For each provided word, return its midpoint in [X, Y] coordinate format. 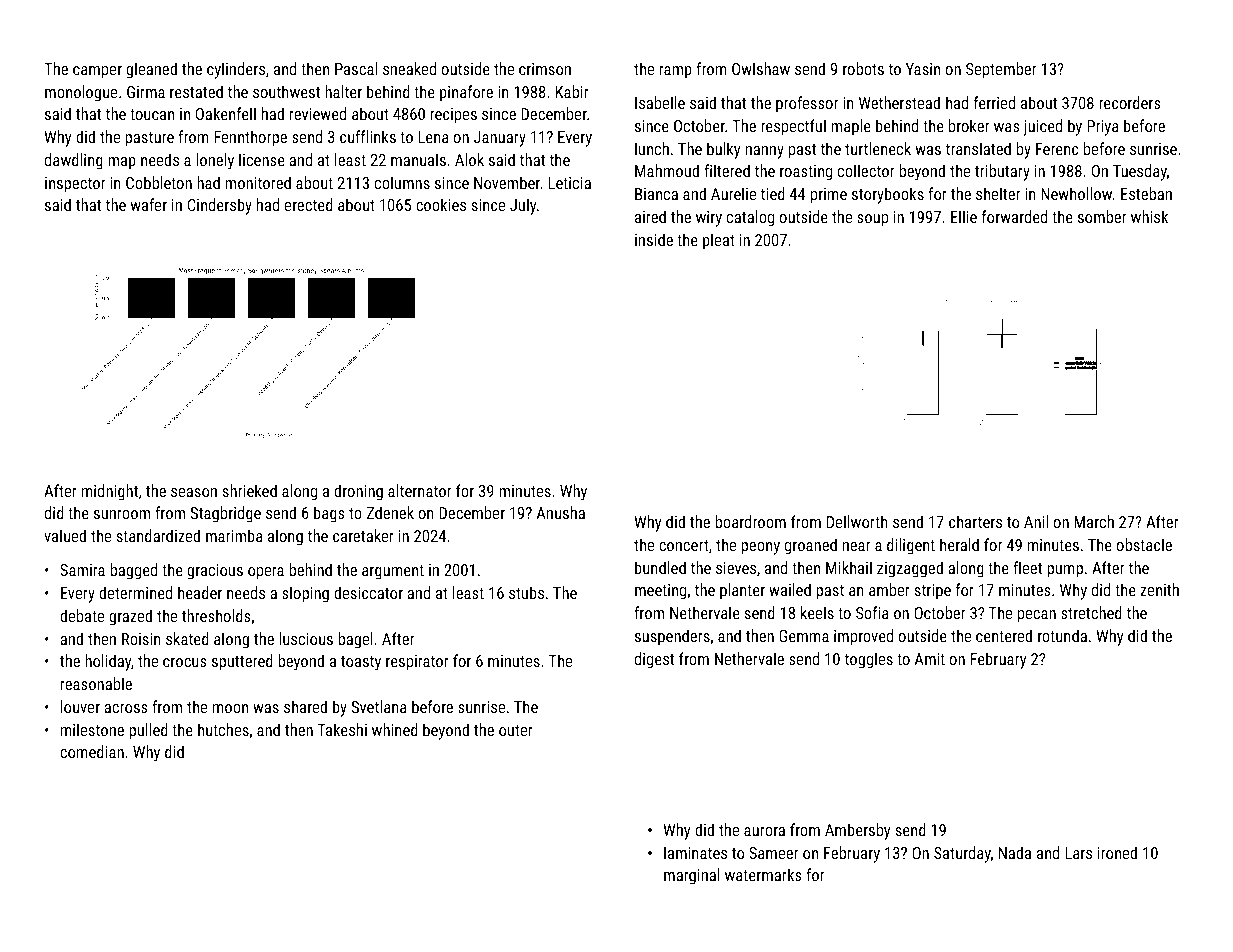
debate [82, 615]
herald [959, 544]
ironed [1117, 852]
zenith [1159, 589]
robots [863, 68]
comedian [92, 751]
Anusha [561, 512]
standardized [158, 535]
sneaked [409, 68]
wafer [149, 204]
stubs [526, 592]
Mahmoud [667, 170]
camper [97, 72]
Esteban [1146, 193]
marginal [692, 876]
